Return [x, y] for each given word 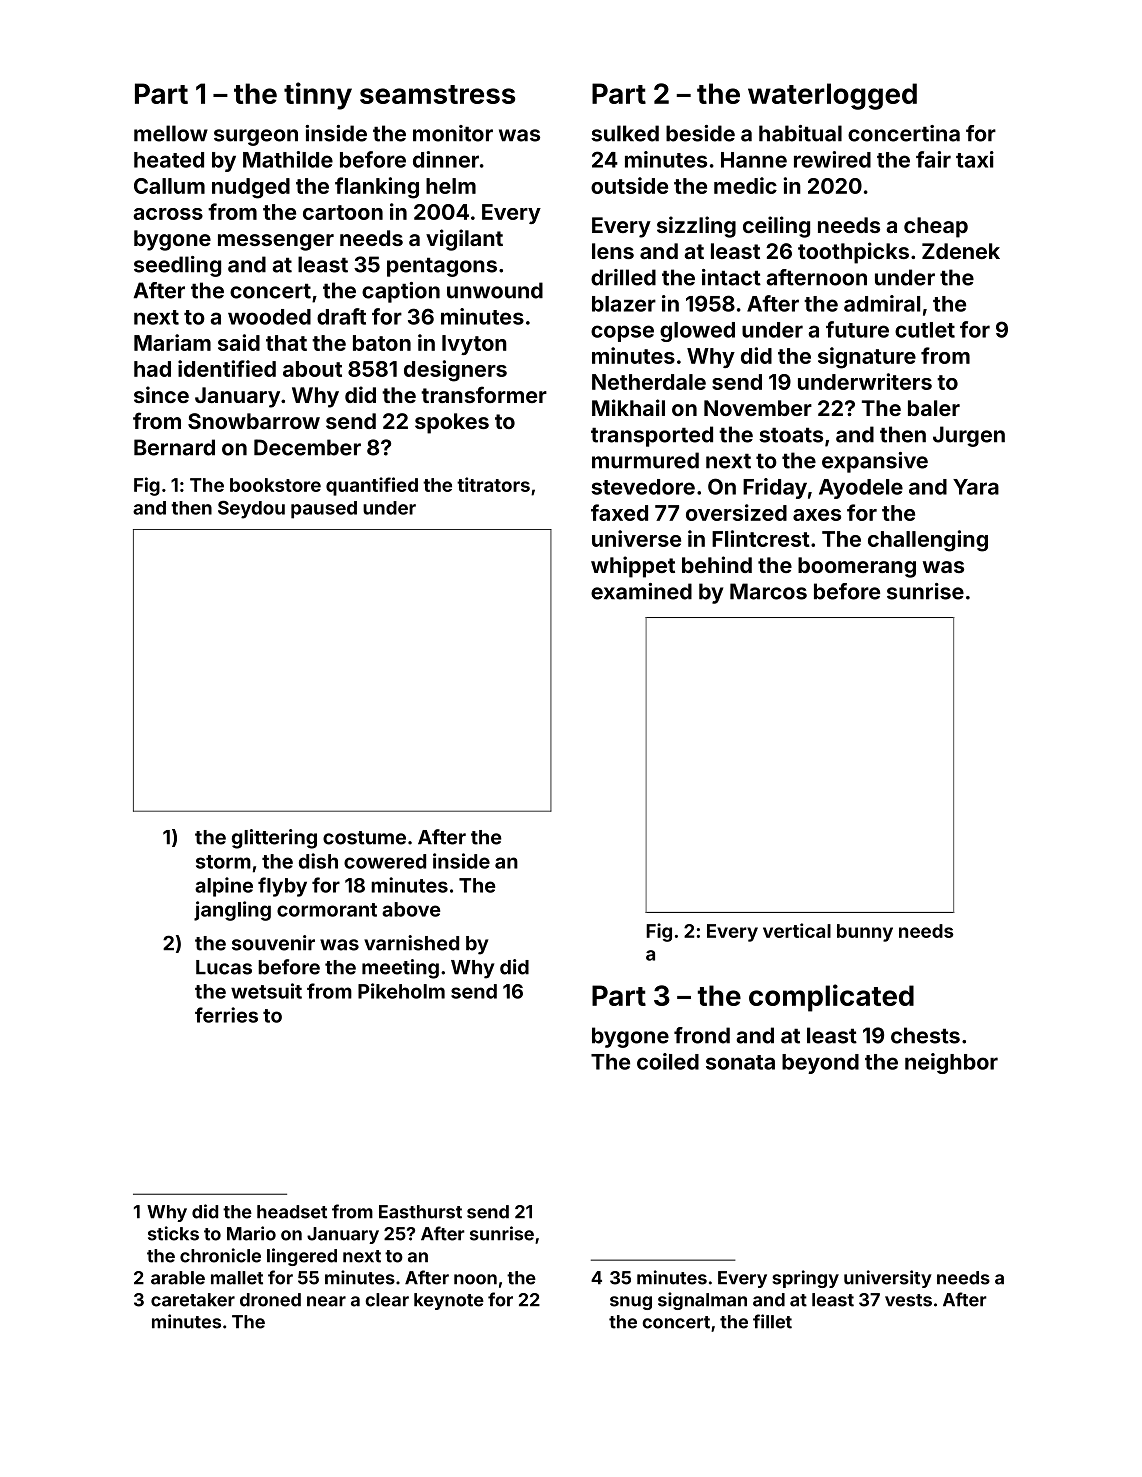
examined [641, 591]
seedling [177, 266]
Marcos [768, 591]
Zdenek [961, 251]
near [326, 1301]
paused [324, 510]
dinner [446, 159]
